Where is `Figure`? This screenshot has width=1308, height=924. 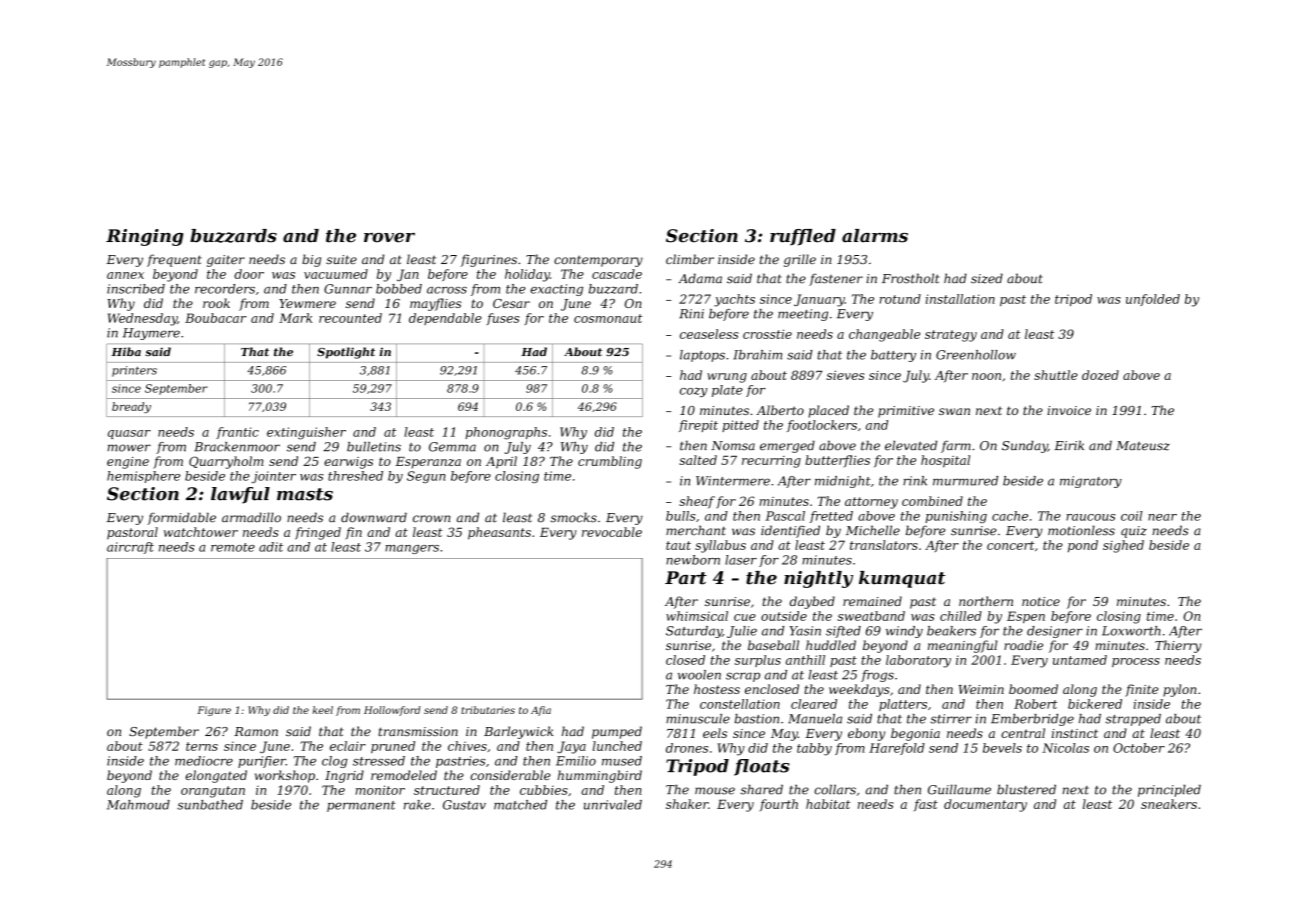
Figure is located at coordinates (214, 711).
